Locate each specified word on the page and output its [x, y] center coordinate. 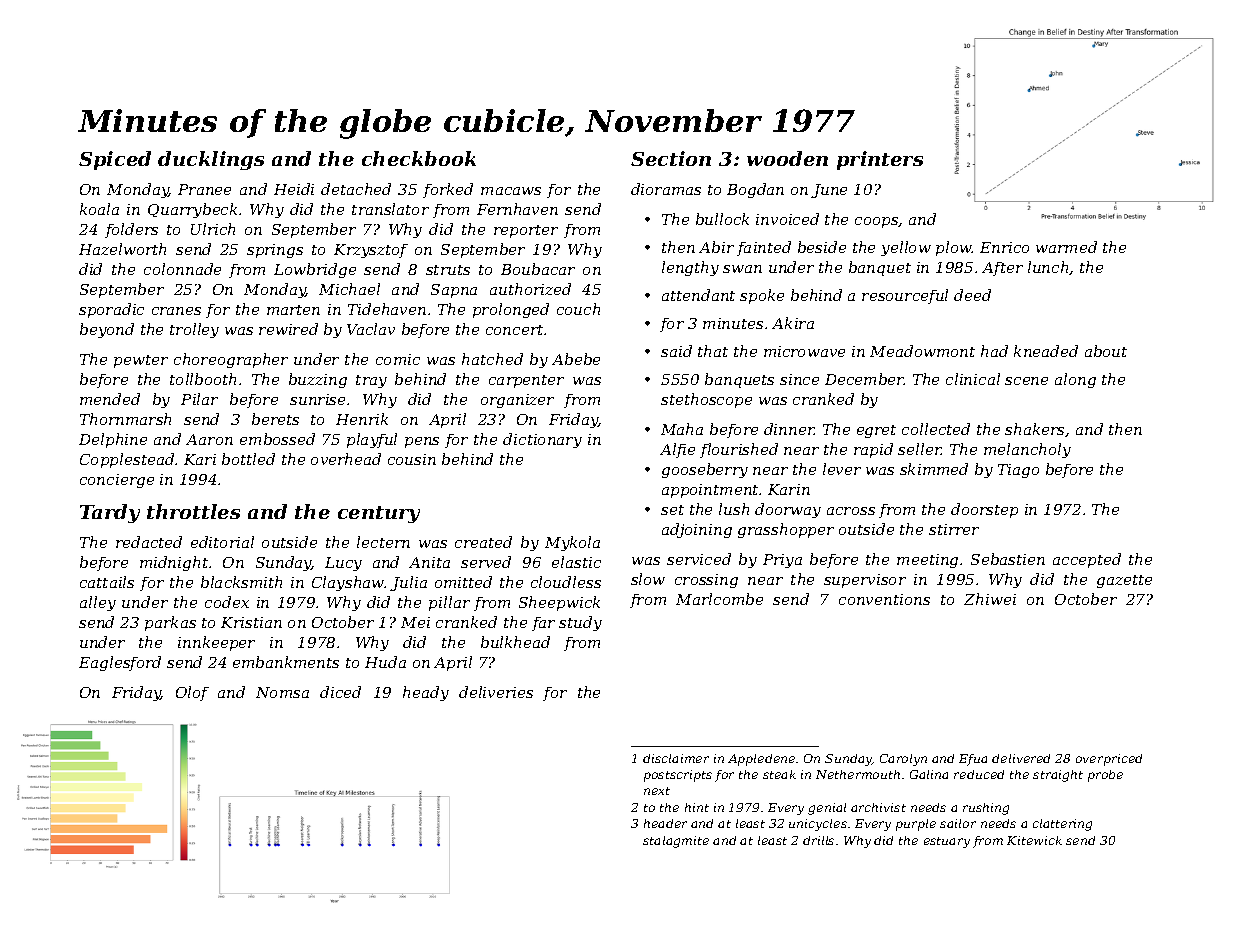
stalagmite [676, 842]
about [1106, 351]
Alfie [677, 450]
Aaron [209, 439]
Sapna [454, 291]
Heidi [294, 189]
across [851, 511]
